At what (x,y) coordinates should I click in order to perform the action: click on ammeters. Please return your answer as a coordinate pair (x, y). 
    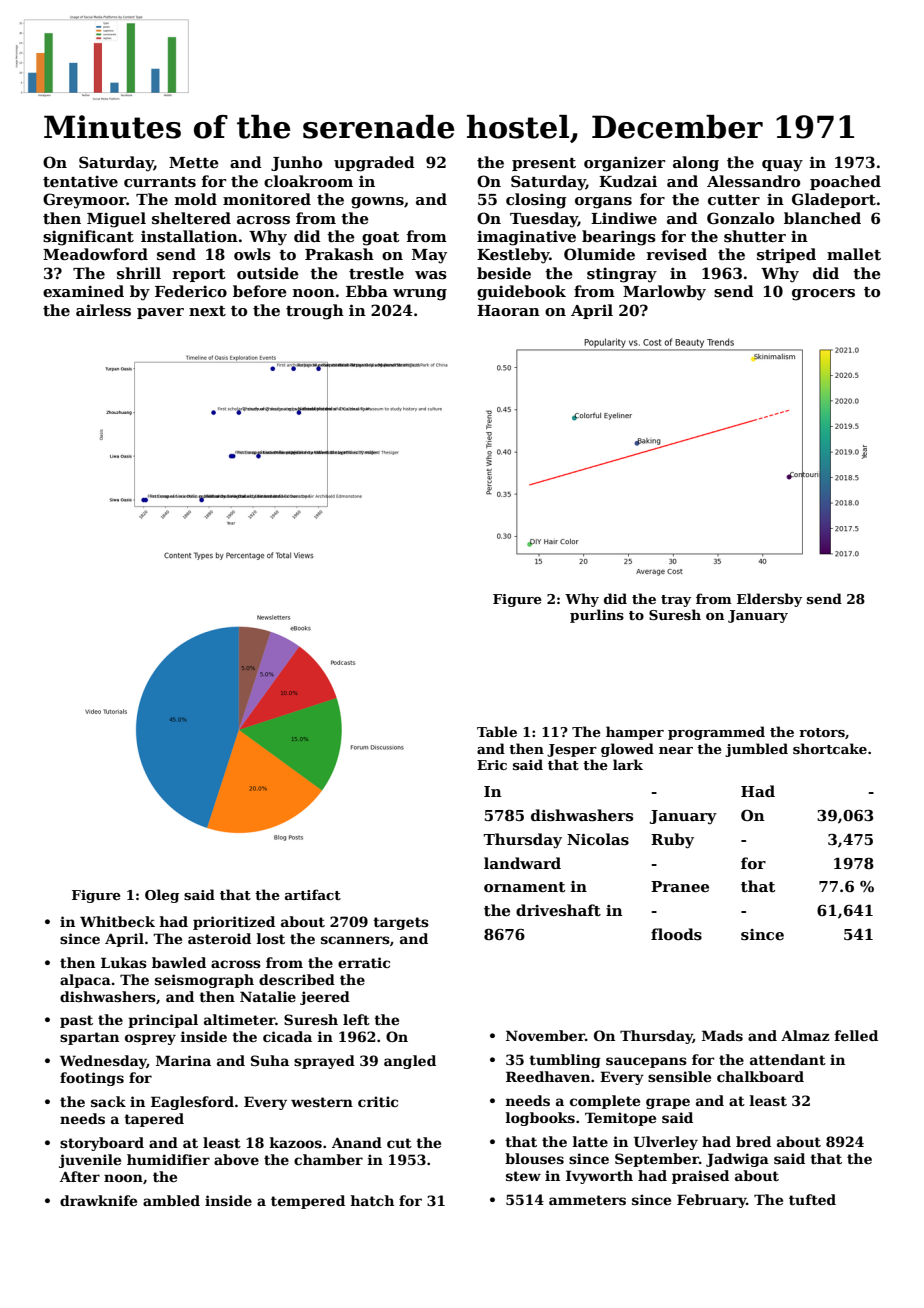
    Looking at the image, I should click on (587, 1200).
